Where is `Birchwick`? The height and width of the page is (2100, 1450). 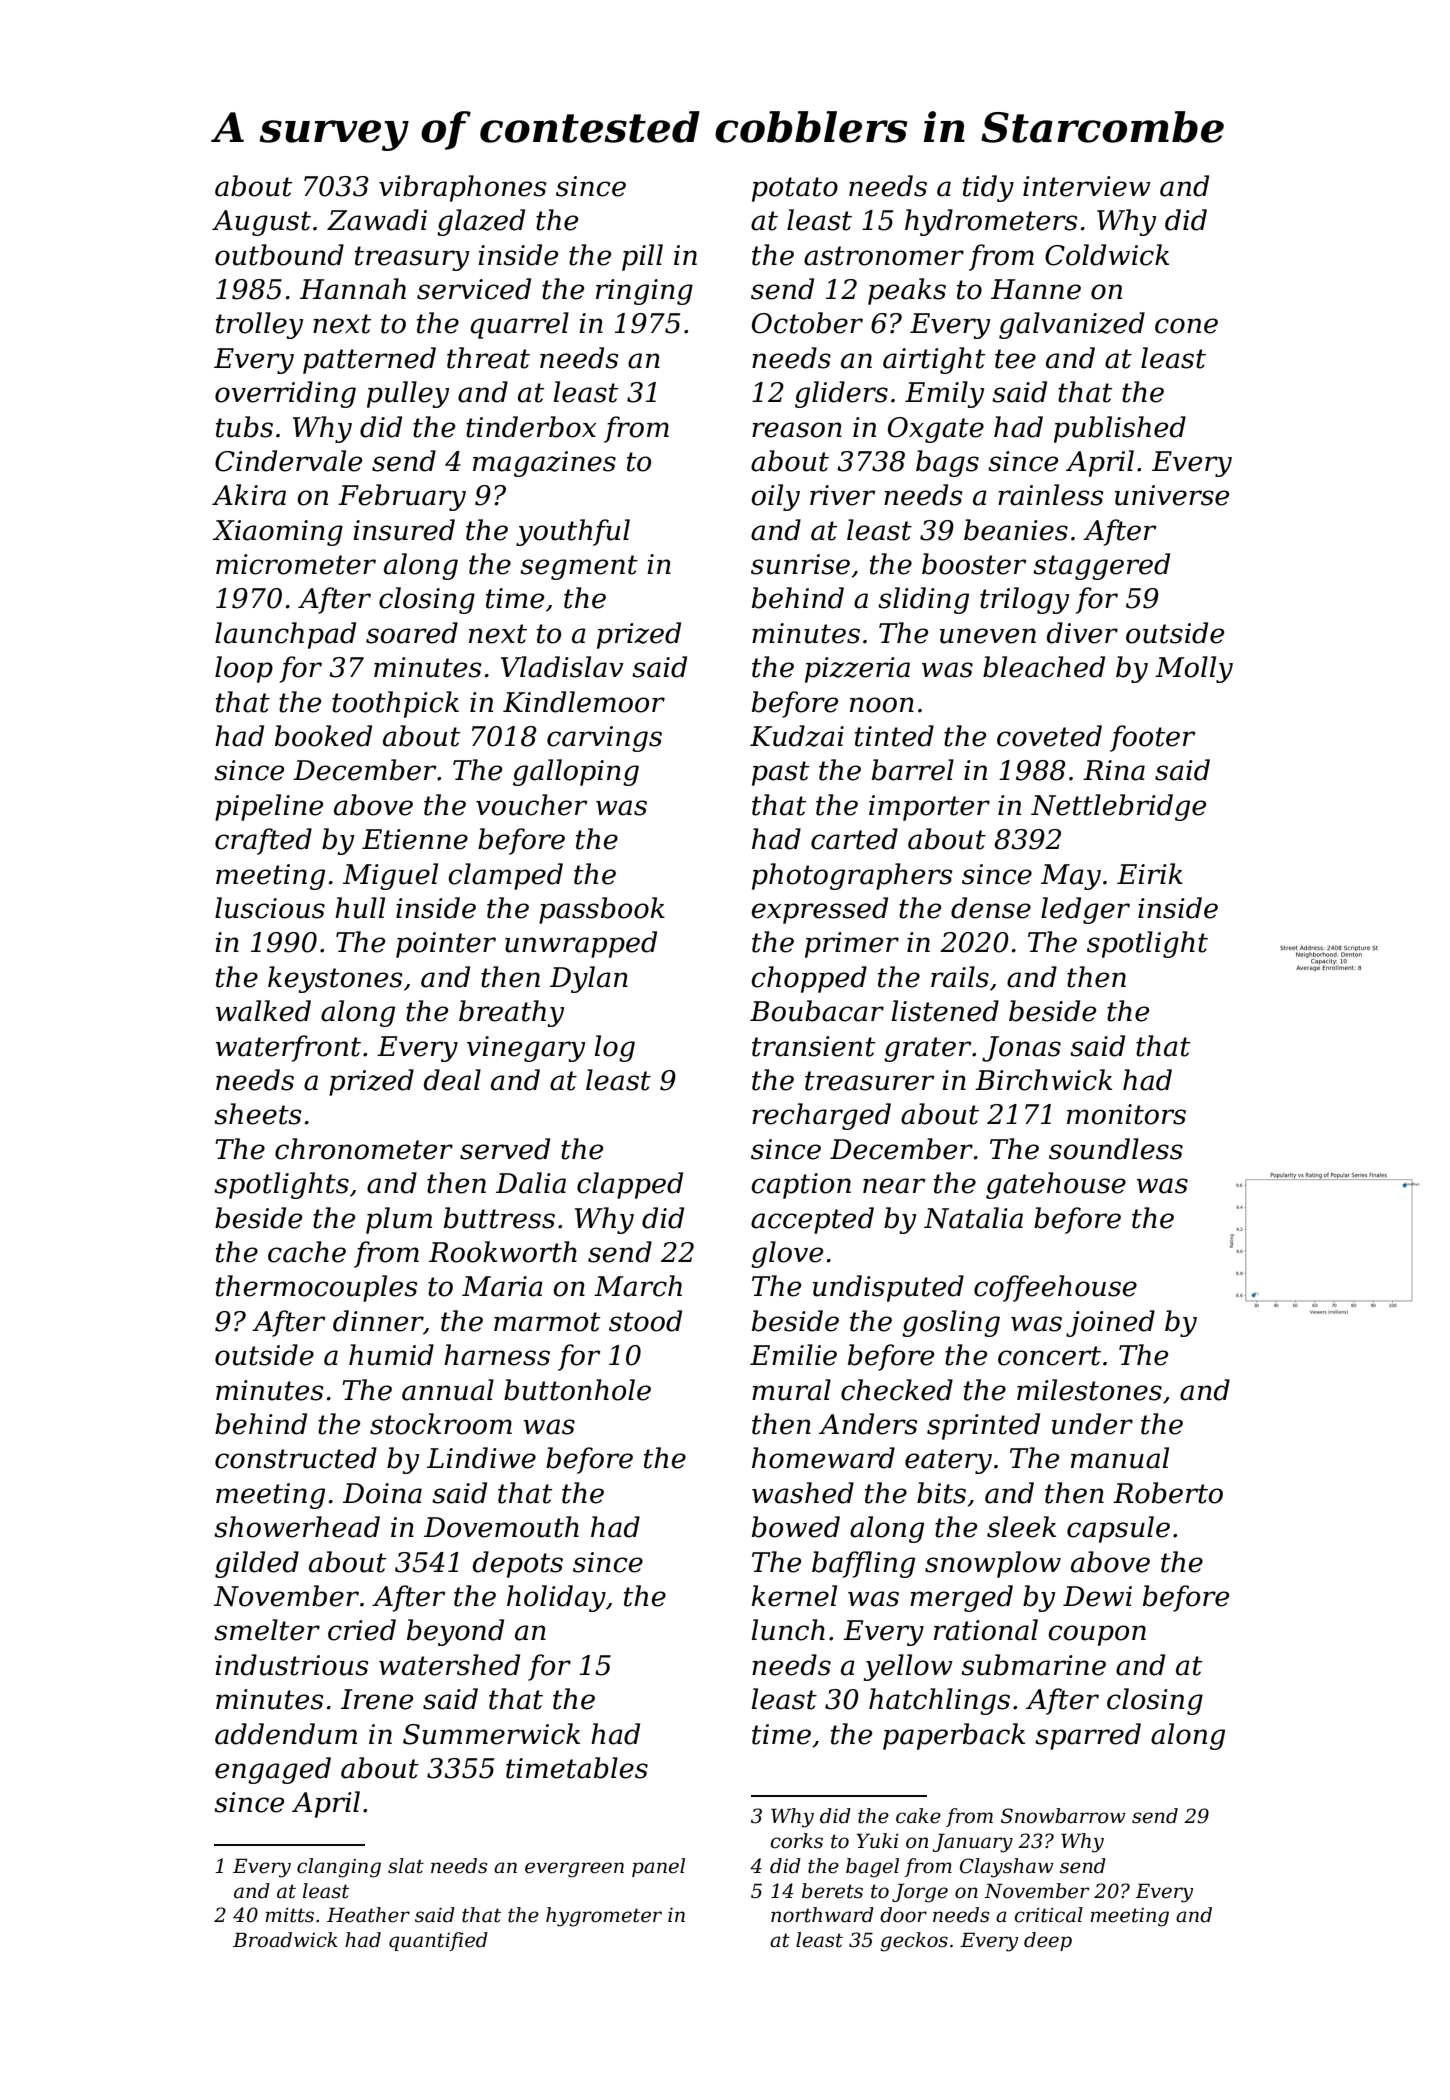 Birchwick is located at coordinates (1043, 1080).
